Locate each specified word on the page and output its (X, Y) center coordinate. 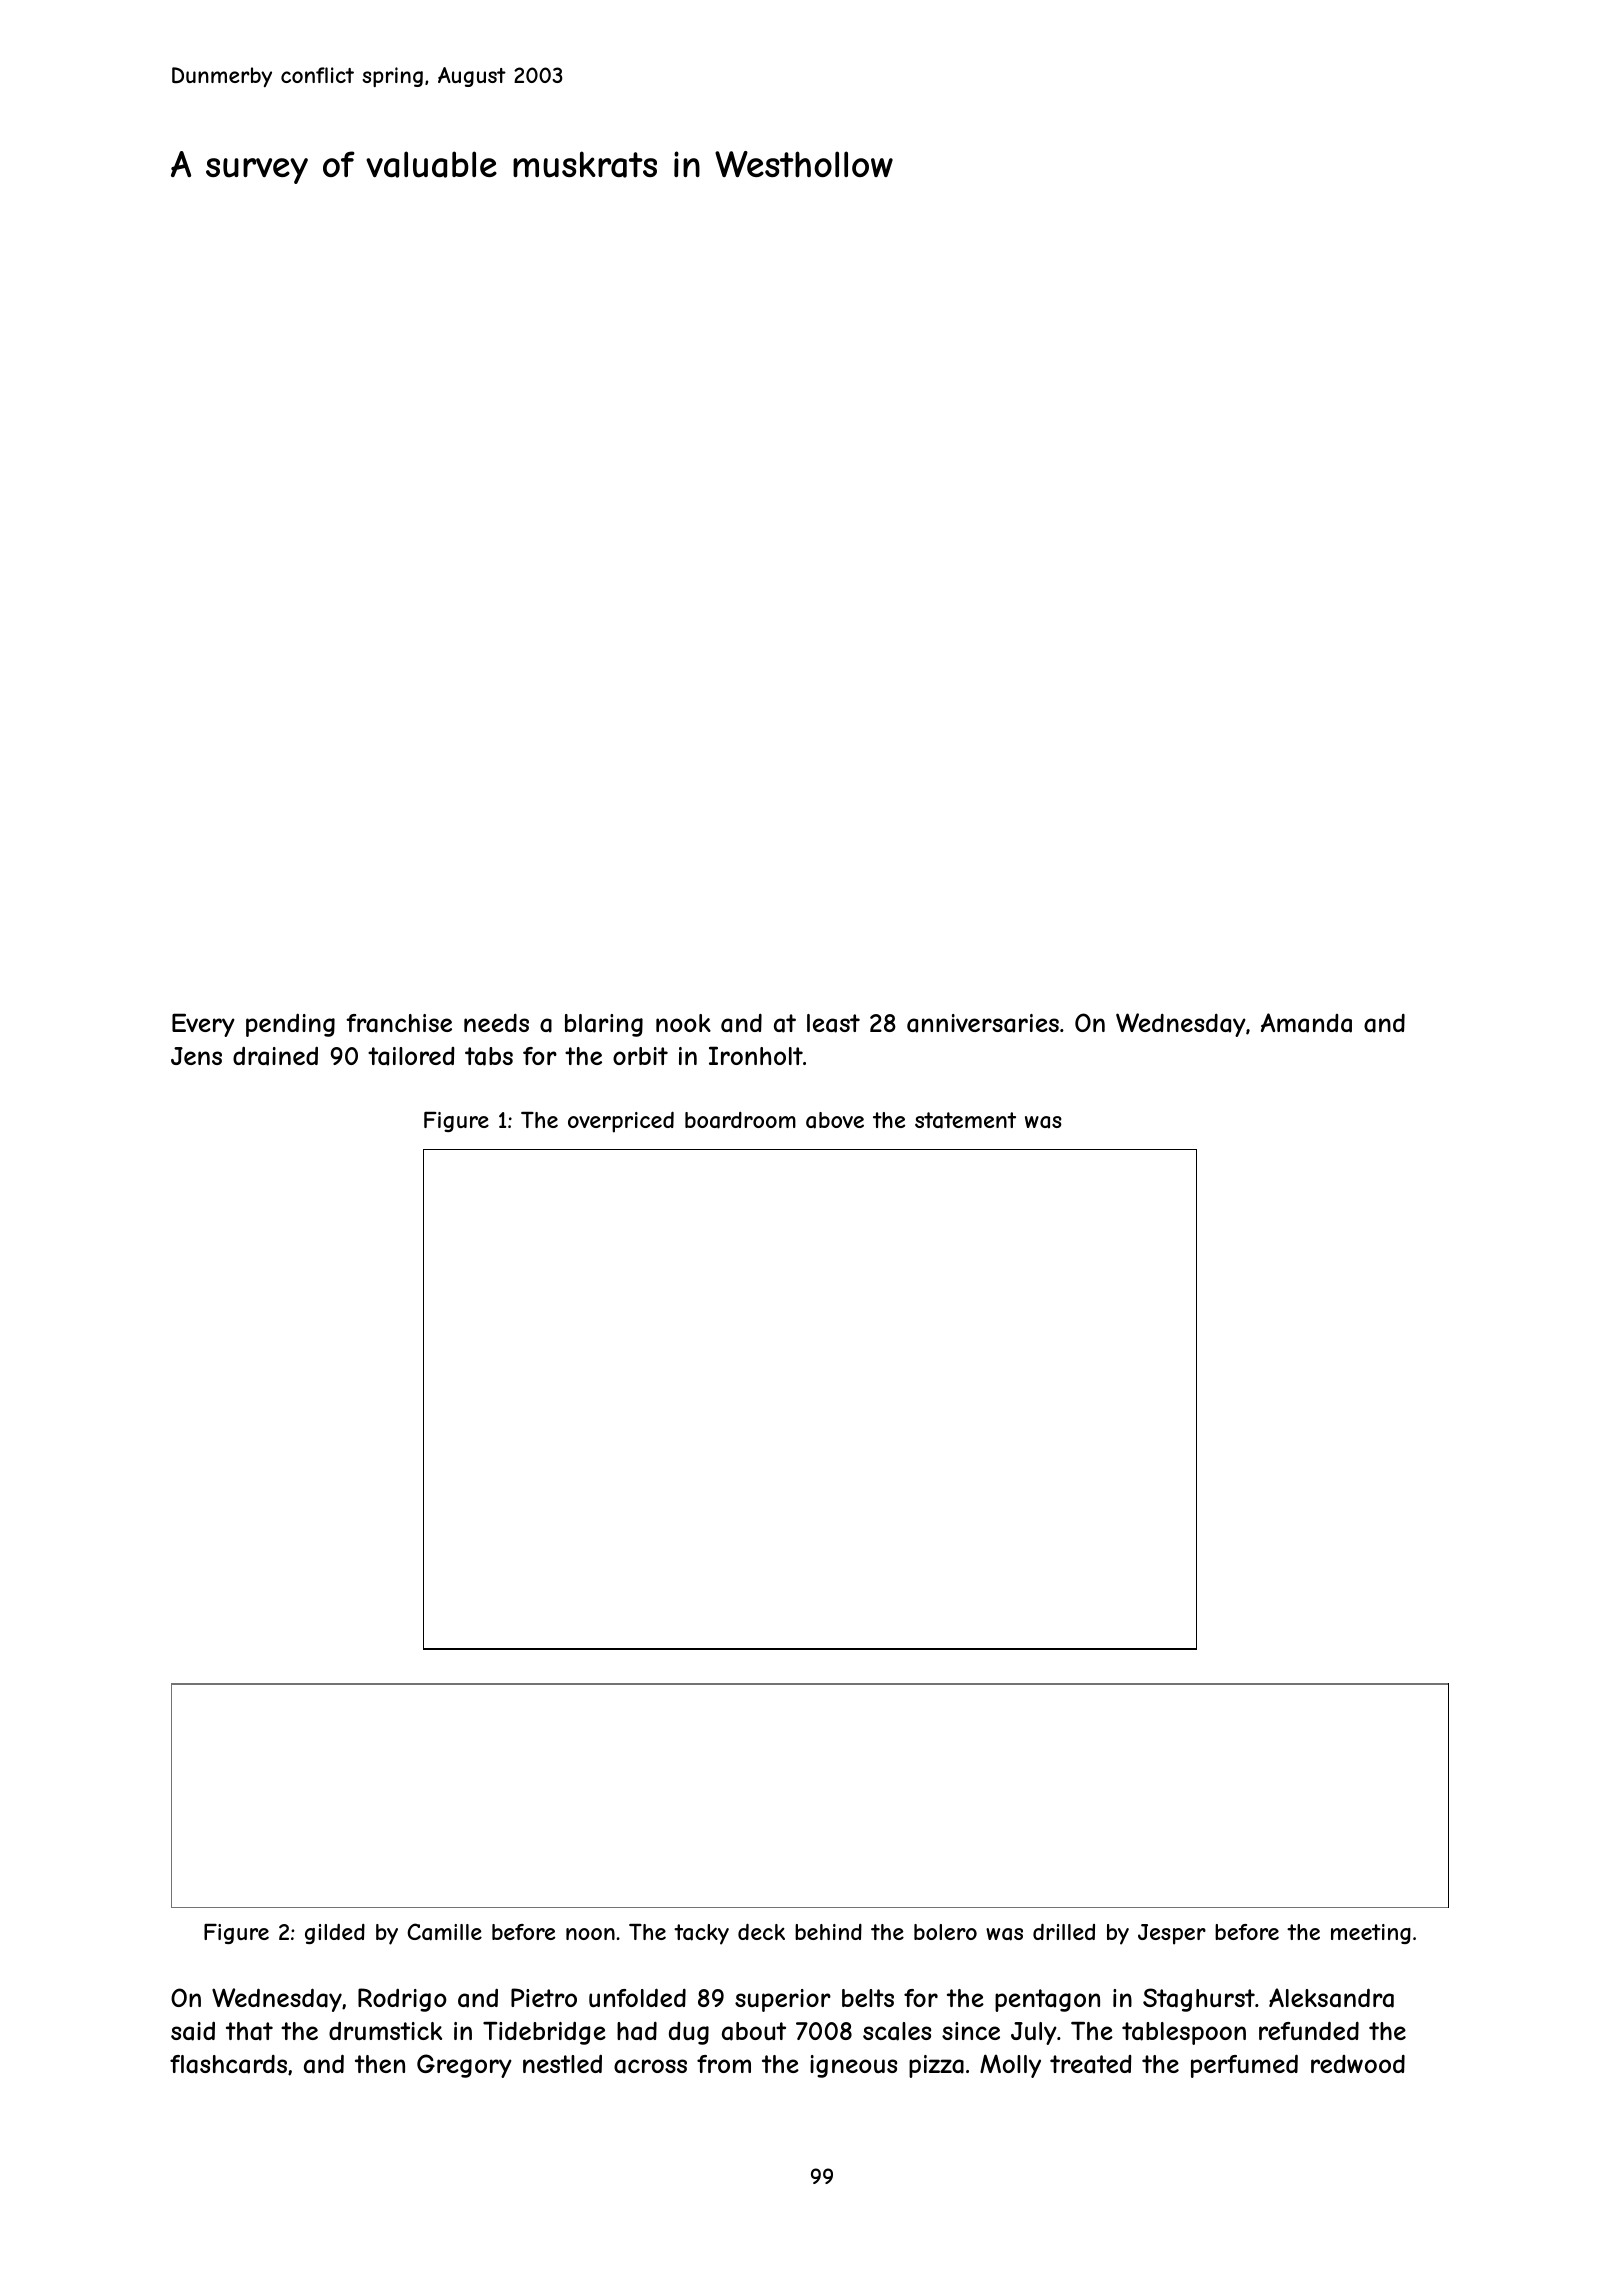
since (971, 2031)
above (835, 1120)
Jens (196, 1056)
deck (761, 1931)
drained (275, 1056)
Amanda (1306, 1023)
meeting (1371, 1934)
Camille (444, 1932)
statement (965, 1120)
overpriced (621, 1122)
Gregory (464, 2066)
